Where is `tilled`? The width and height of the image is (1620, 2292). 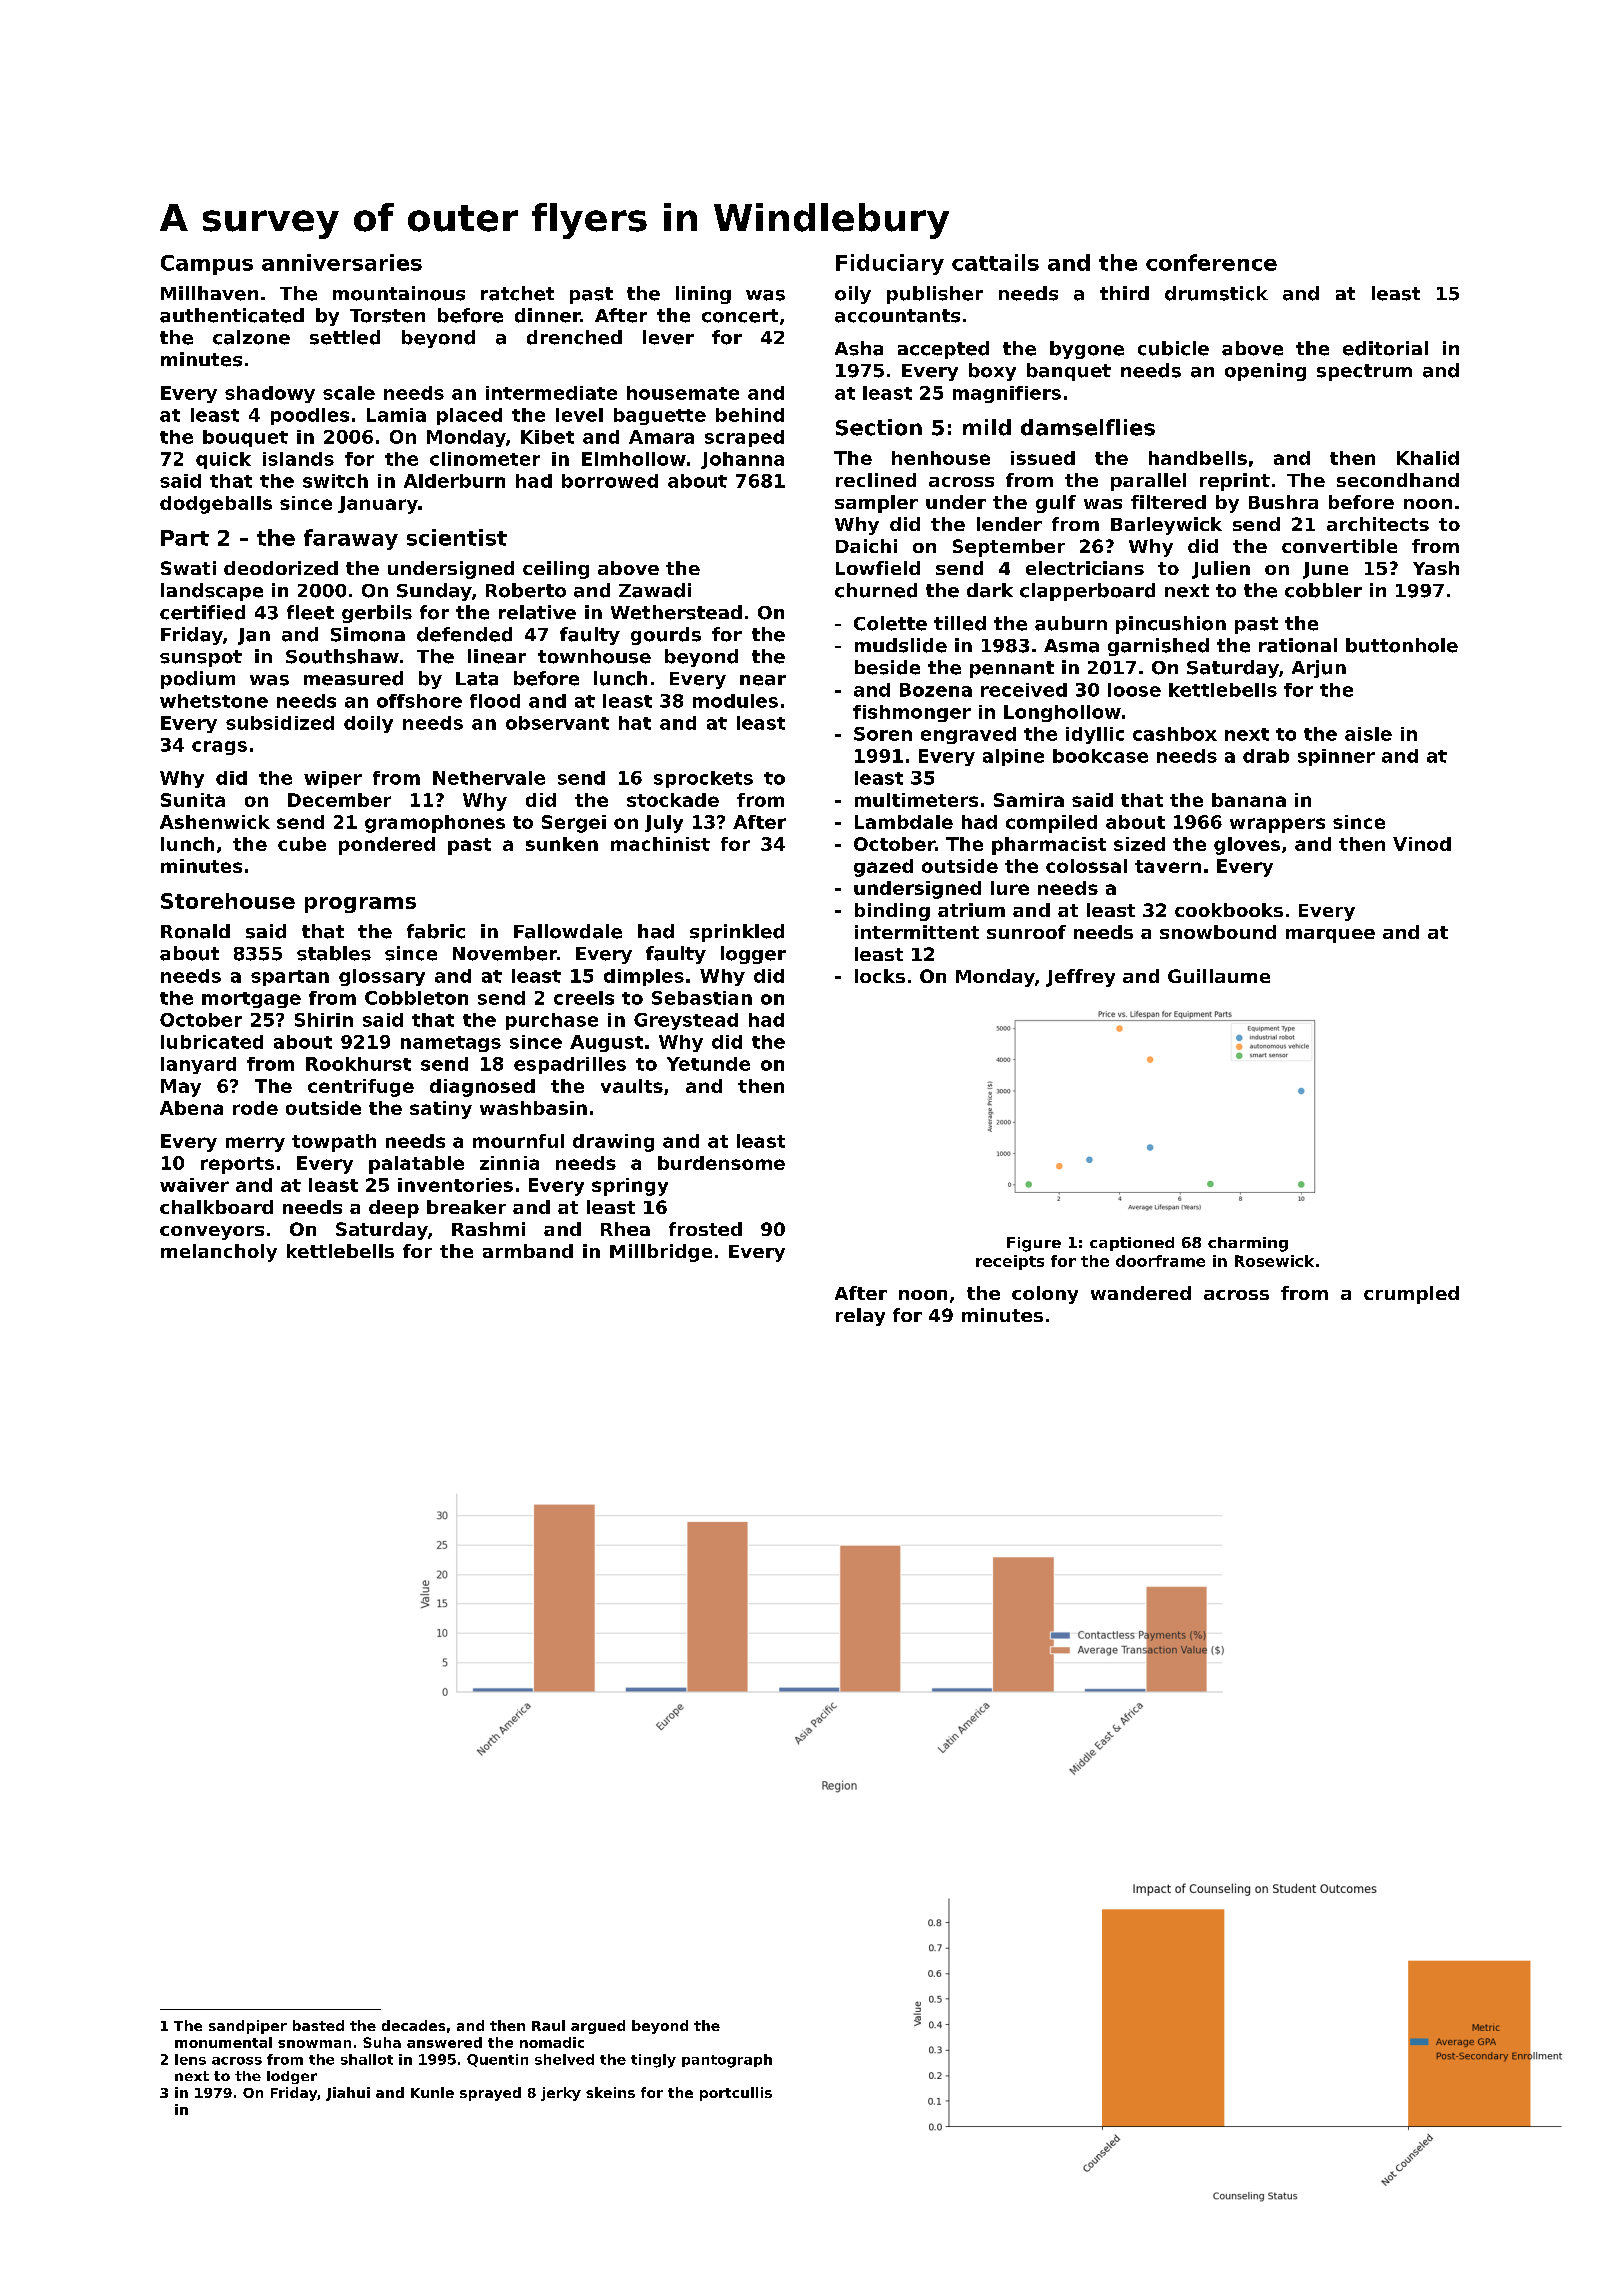
tilled is located at coordinates (960, 623).
